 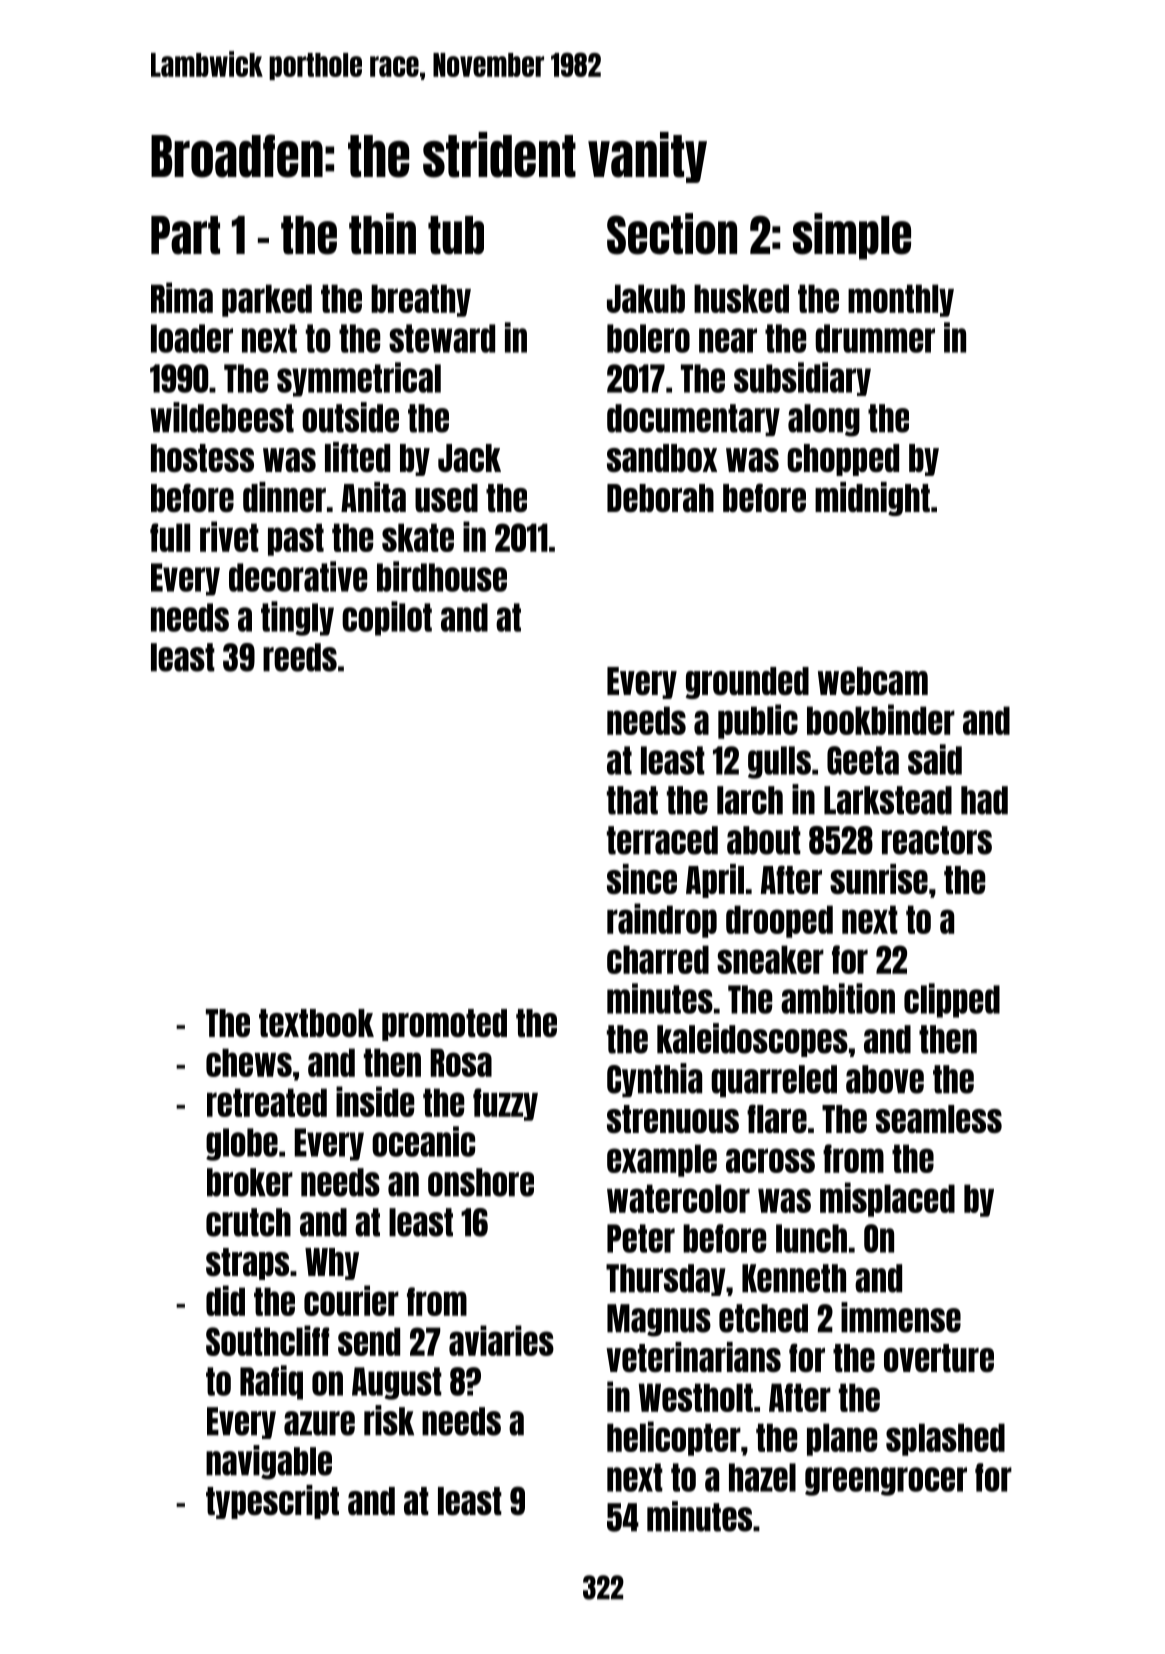 What do you see at coordinates (300, 657) in the image?
I see `reeds` at bounding box center [300, 657].
